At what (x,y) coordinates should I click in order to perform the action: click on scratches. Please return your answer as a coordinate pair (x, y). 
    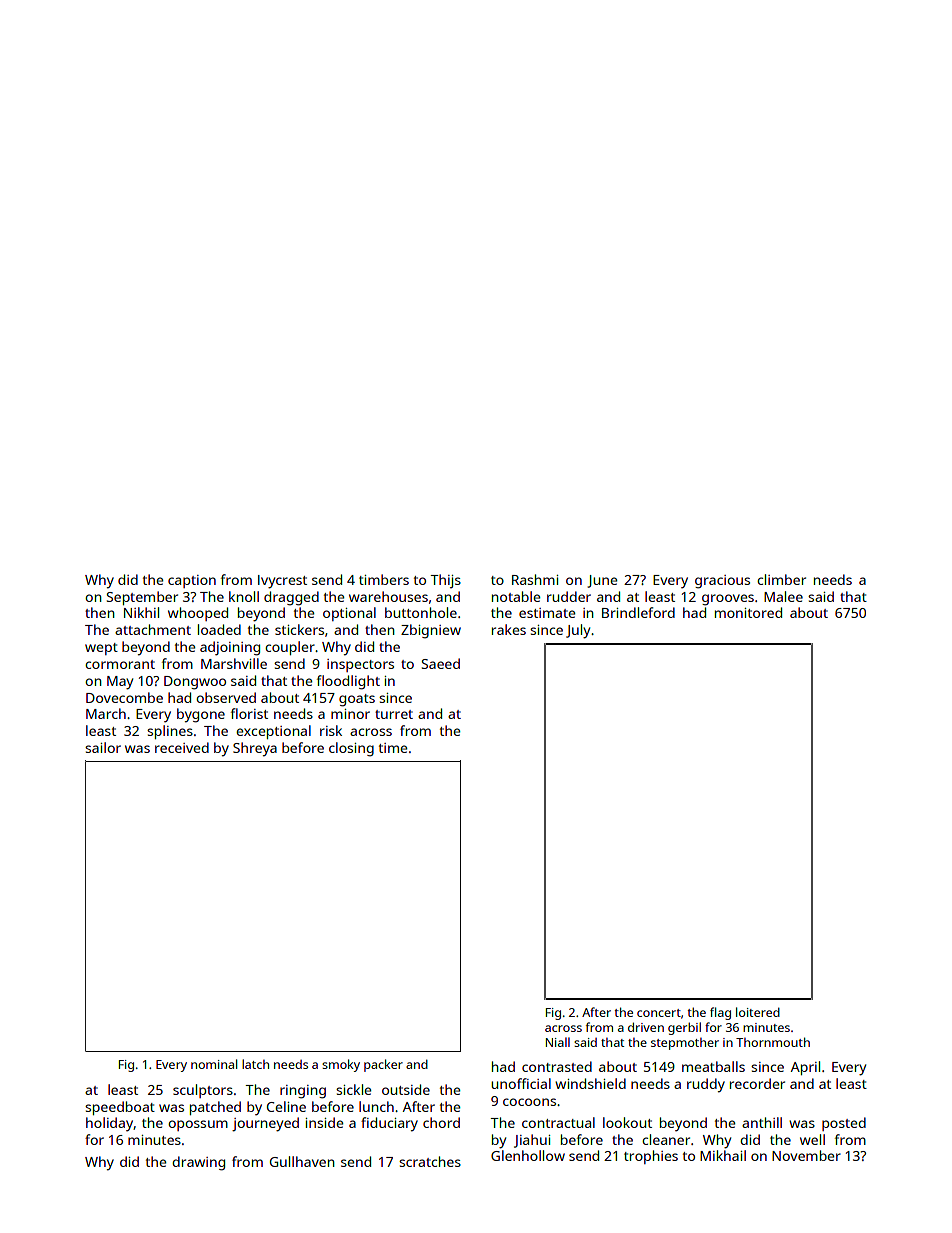
    Looking at the image, I should click on (430, 1161).
